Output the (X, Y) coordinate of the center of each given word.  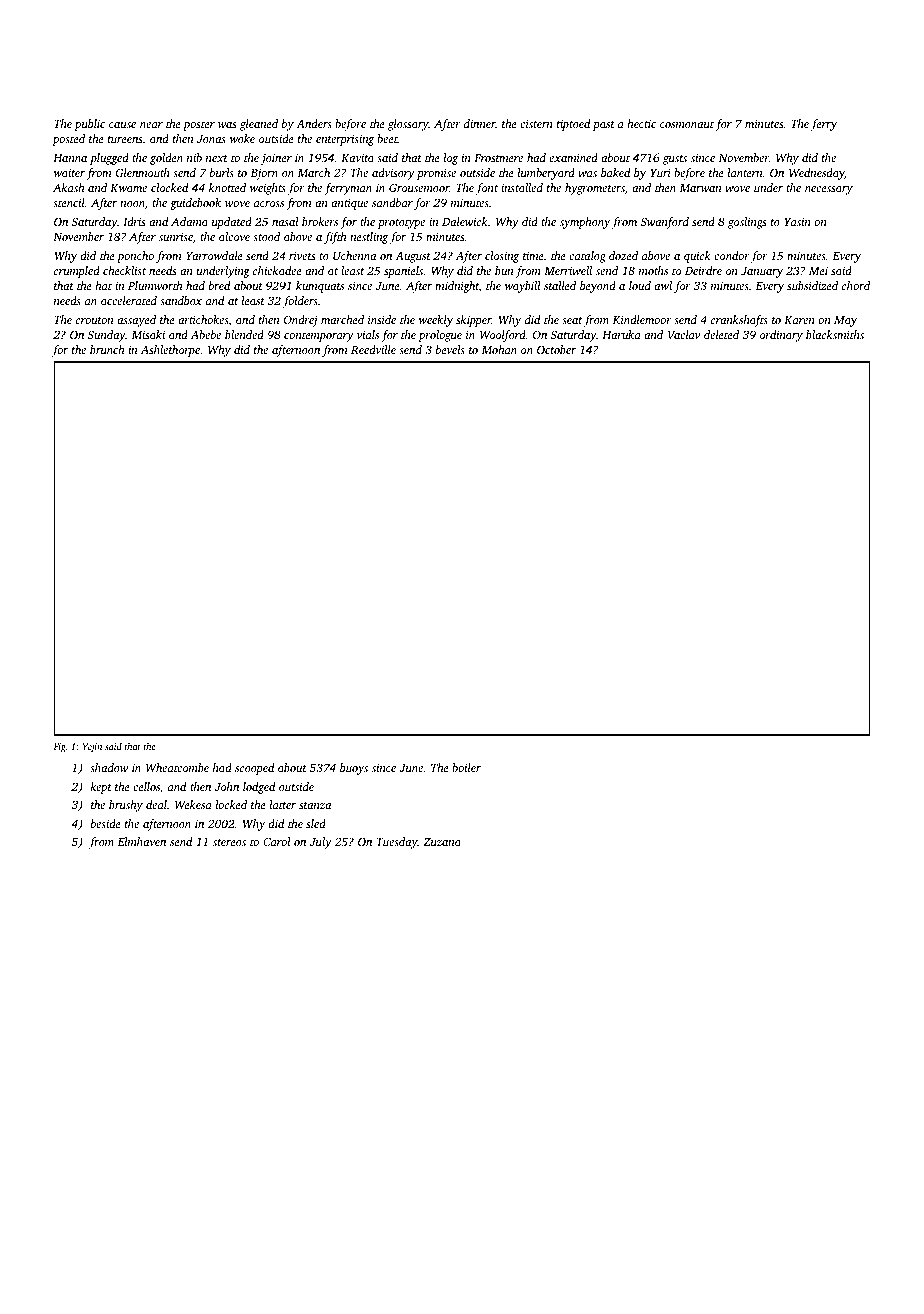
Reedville (373, 349)
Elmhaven (142, 841)
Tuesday (396, 843)
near (151, 125)
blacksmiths (835, 334)
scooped (254, 769)
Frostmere (498, 158)
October (556, 349)
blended (244, 334)
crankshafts (739, 321)
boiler (466, 767)
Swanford (665, 223)
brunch (107, 349)
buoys (354, 769)
